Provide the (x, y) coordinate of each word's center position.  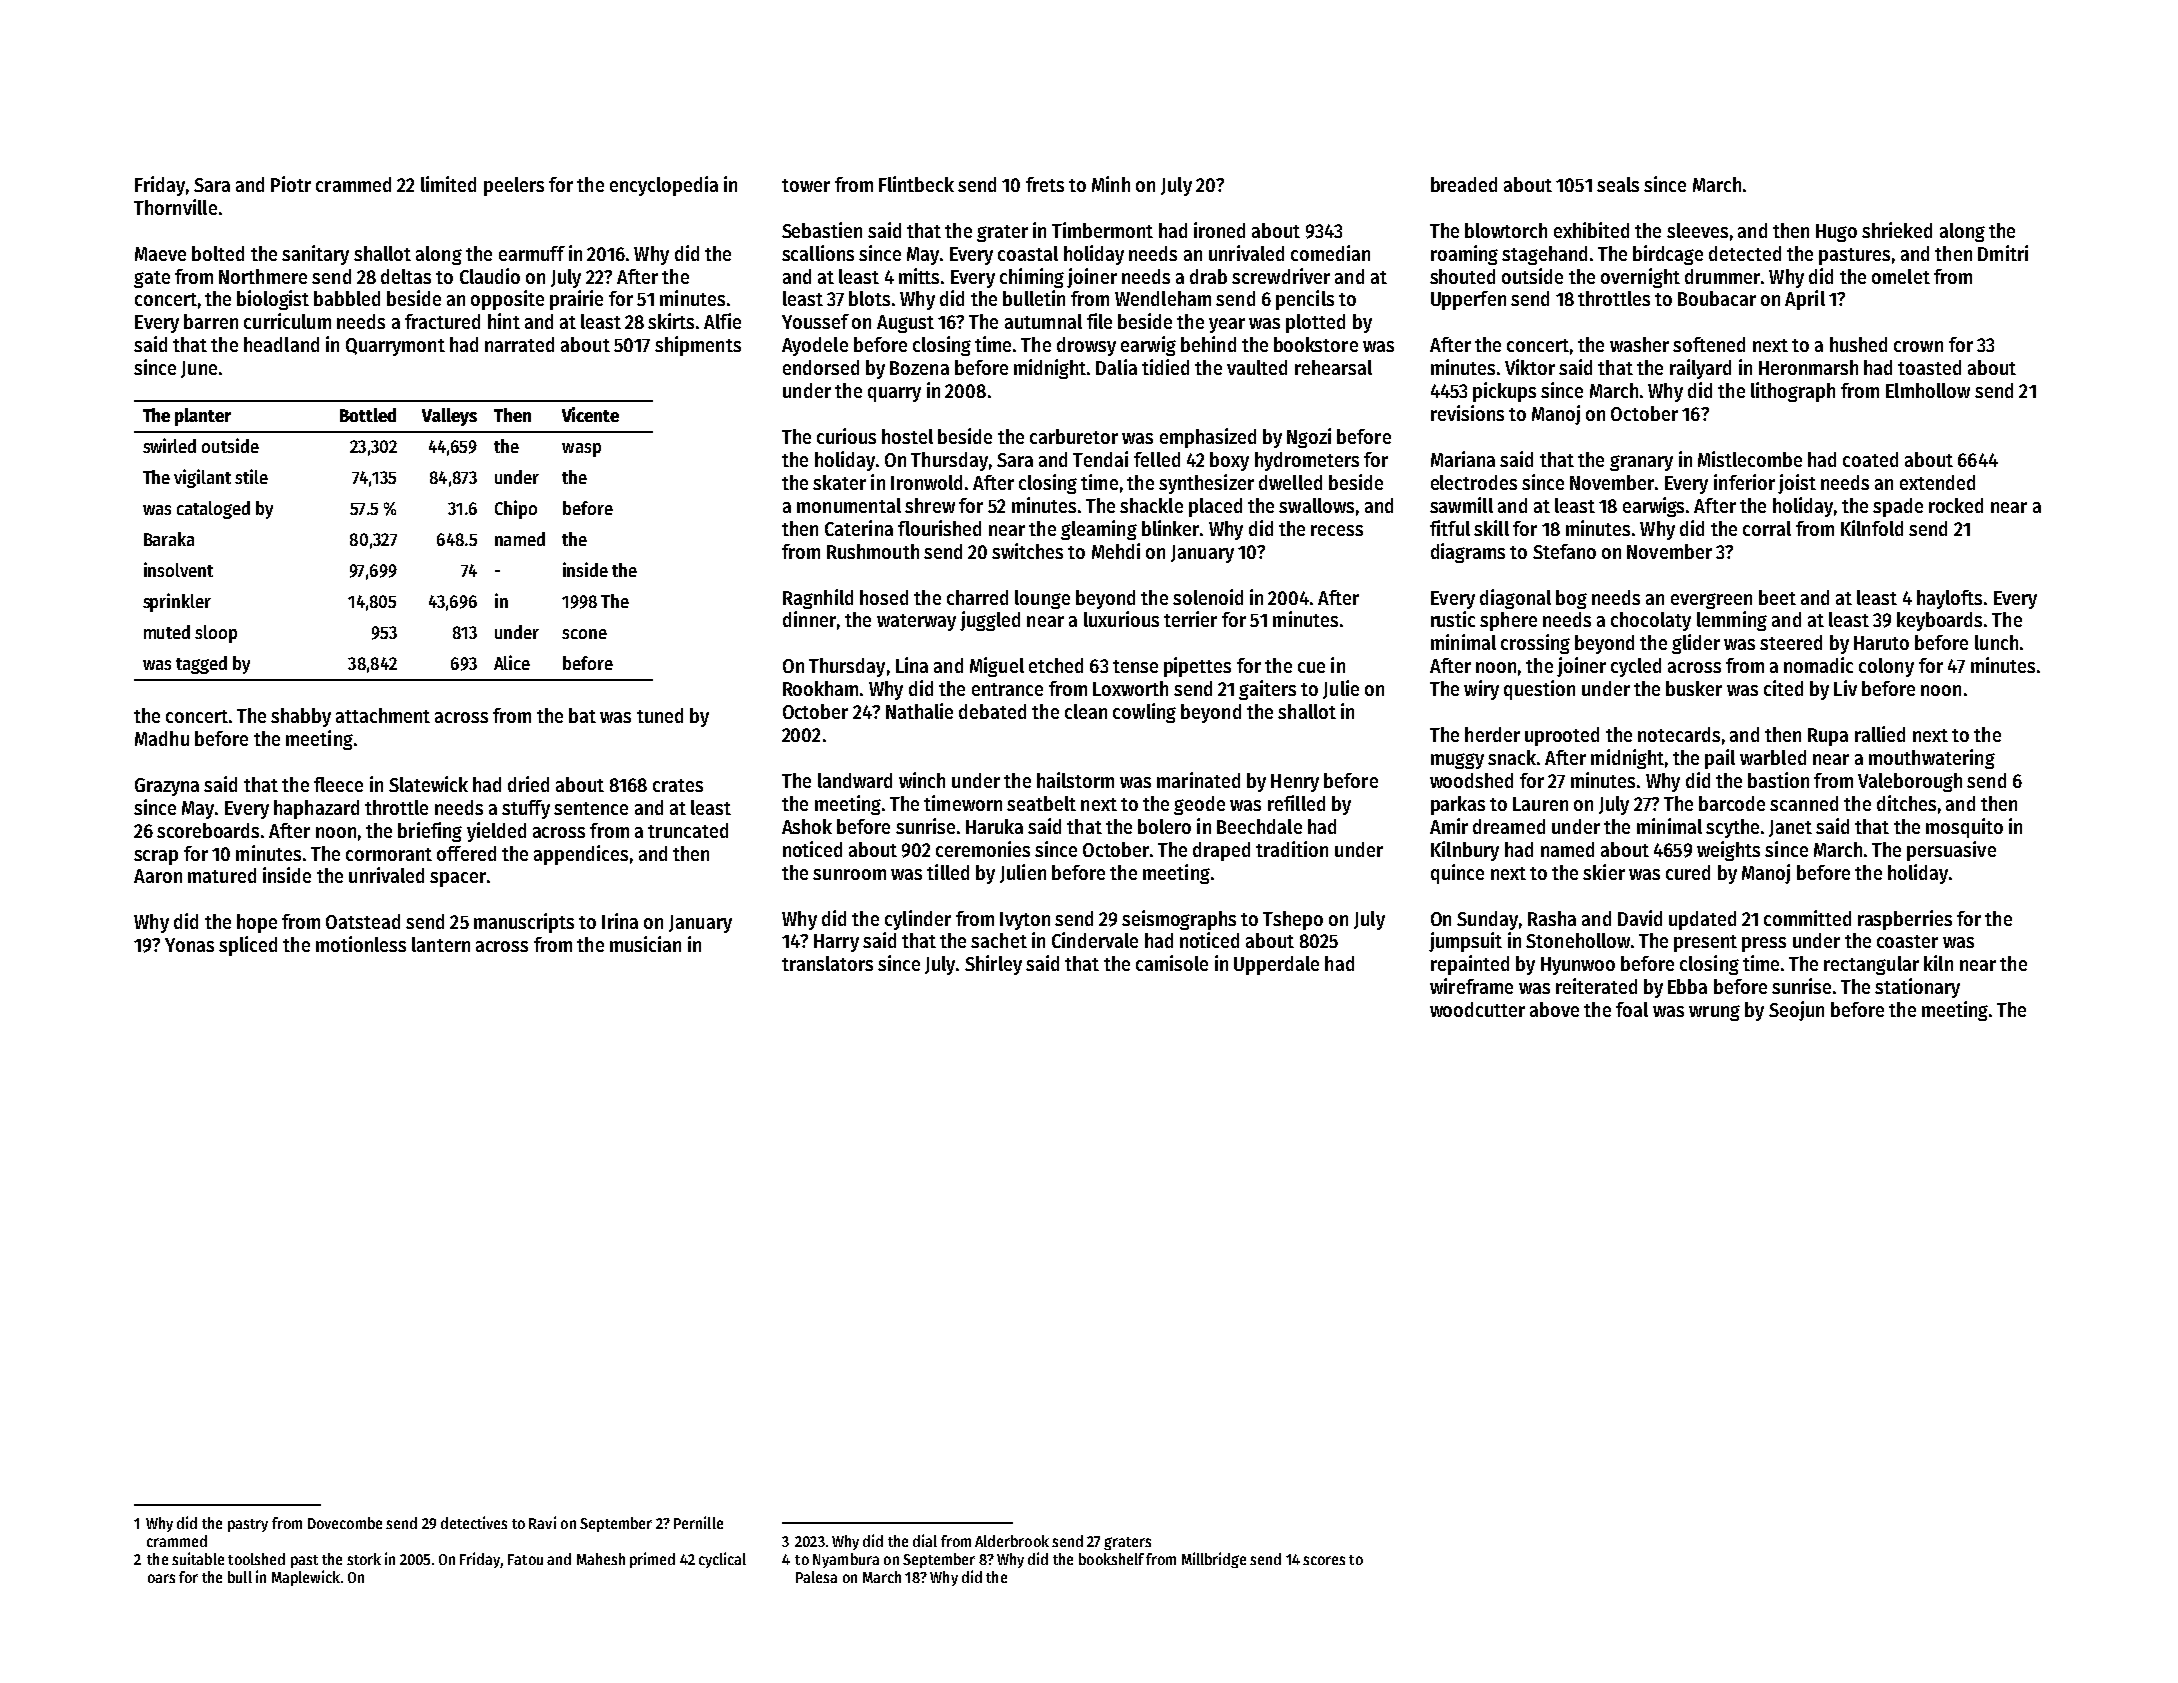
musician (645, 944)
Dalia (1116, 367)
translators (827, 963)
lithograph (1793, 392)
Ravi (542, 1522)
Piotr (291, 184)
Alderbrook (1012, 1541)
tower (806, 185)
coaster (1907, 941)
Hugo (1836, 233)
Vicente (590, 414)
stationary (1917, 988)
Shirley (993, 965)
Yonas (189, 945)
